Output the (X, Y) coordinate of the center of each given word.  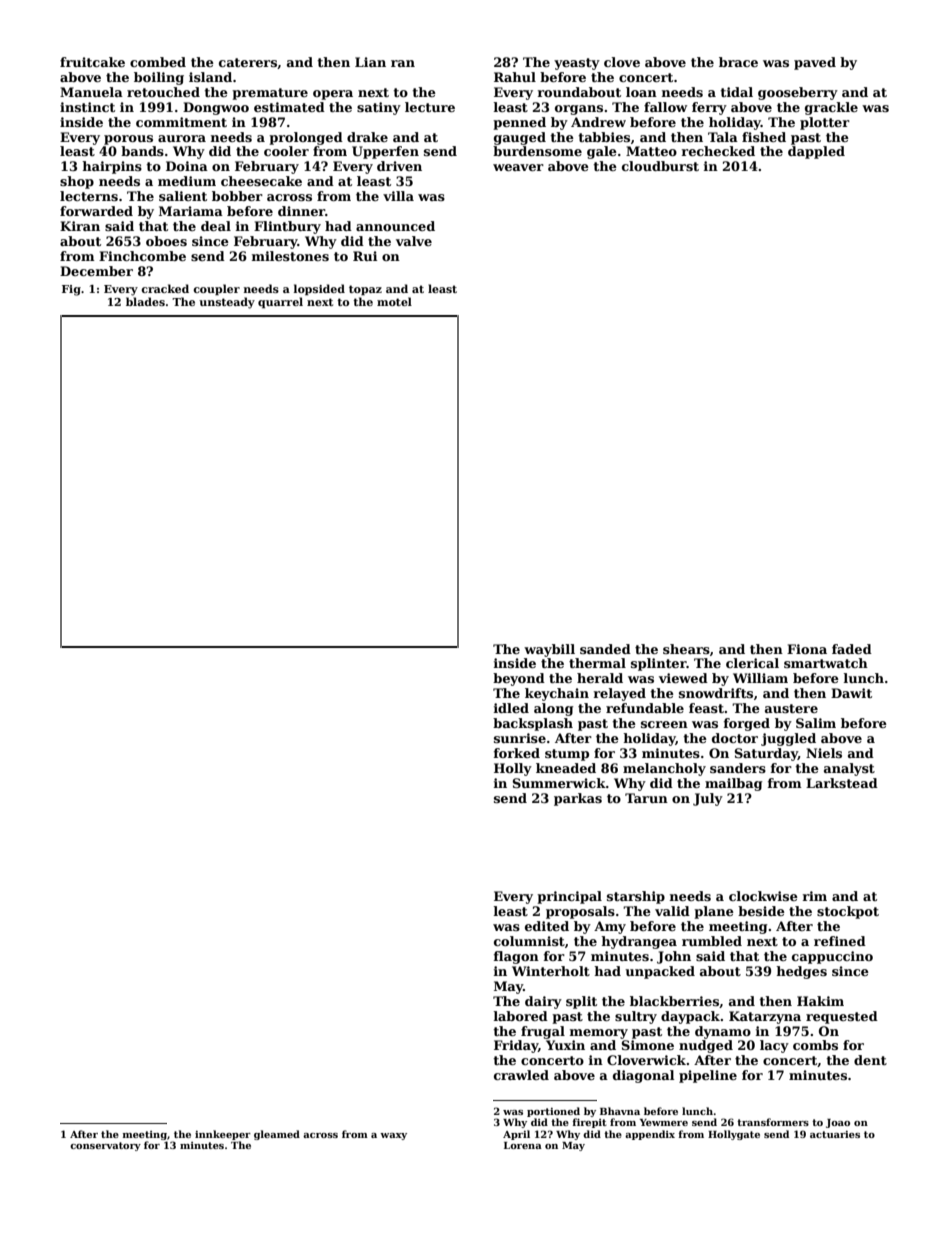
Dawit (851, 693)
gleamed (277, 1135)
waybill (549, 650)
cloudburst (660, 166)
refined (840, 941)
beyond (519, 679)
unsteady (227, 303)
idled (511, 708)
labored (521, 1016)
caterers (248, 62)
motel (394, 301)
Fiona (807, 649)
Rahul (515, 77)
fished (764, 137)
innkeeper (223, 1135)
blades (145, 301)
